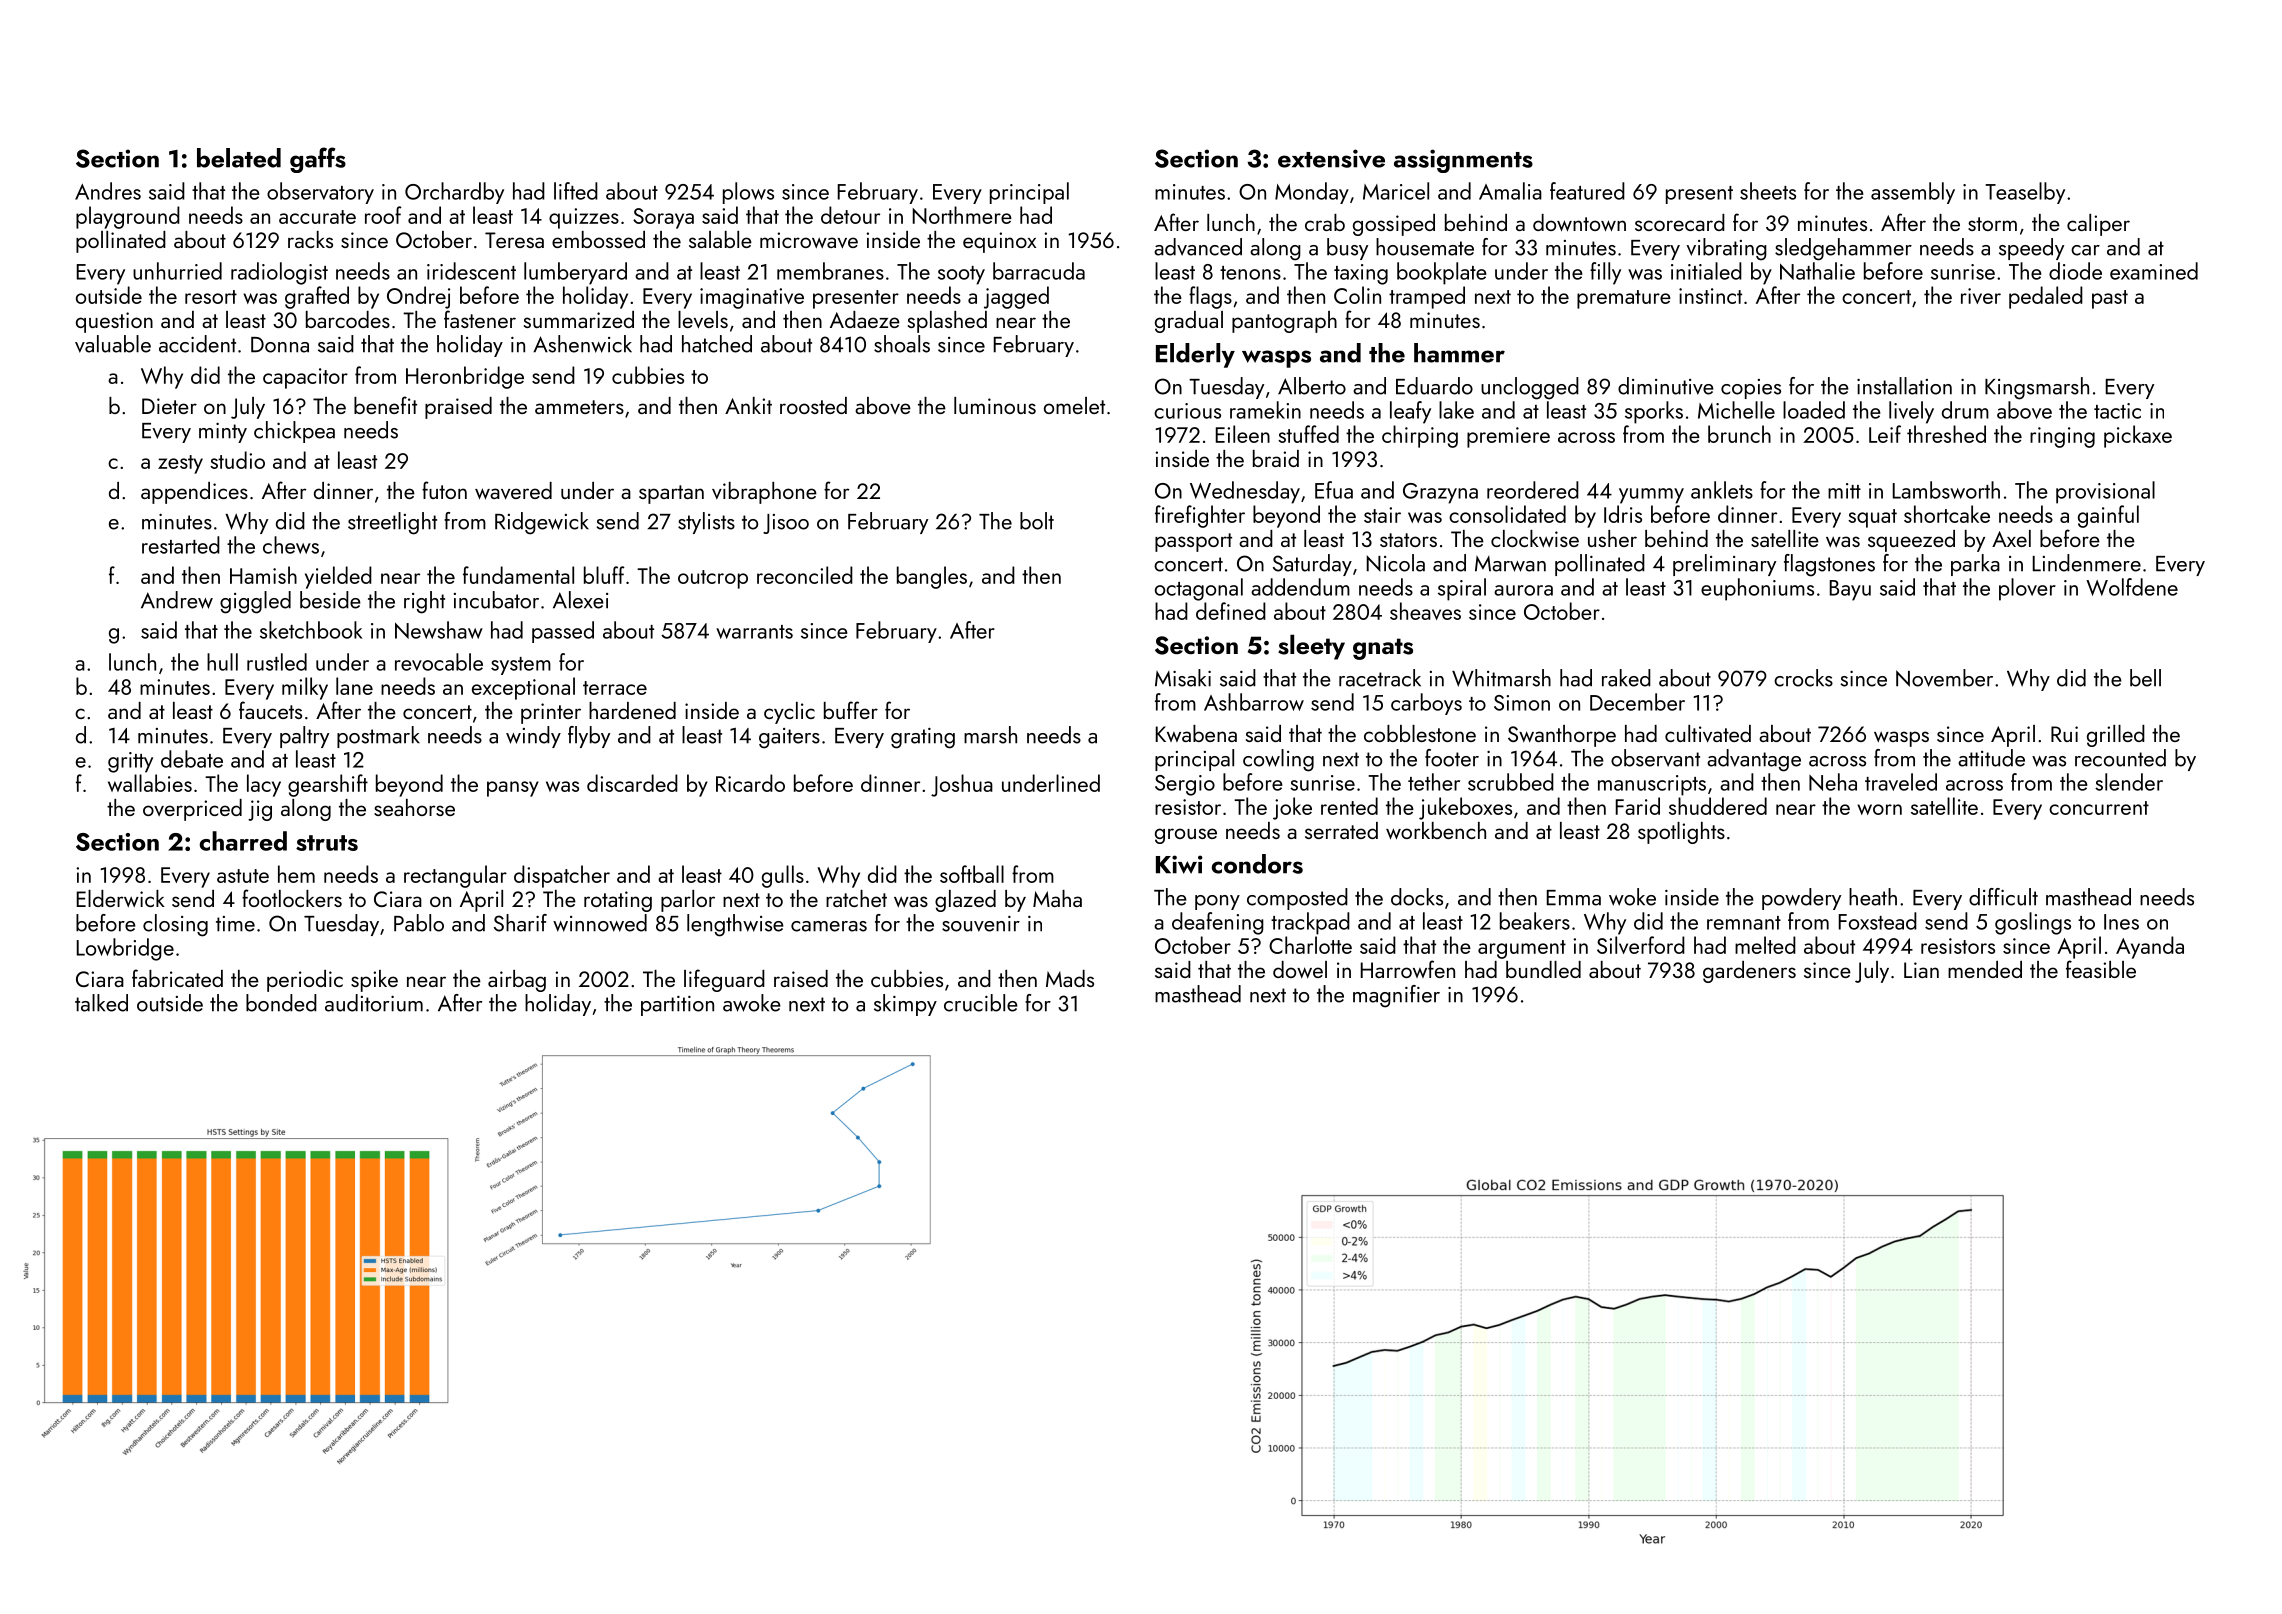 This page has height=1614, width=2282. I want to click on difficult, so click(2003, 897).
